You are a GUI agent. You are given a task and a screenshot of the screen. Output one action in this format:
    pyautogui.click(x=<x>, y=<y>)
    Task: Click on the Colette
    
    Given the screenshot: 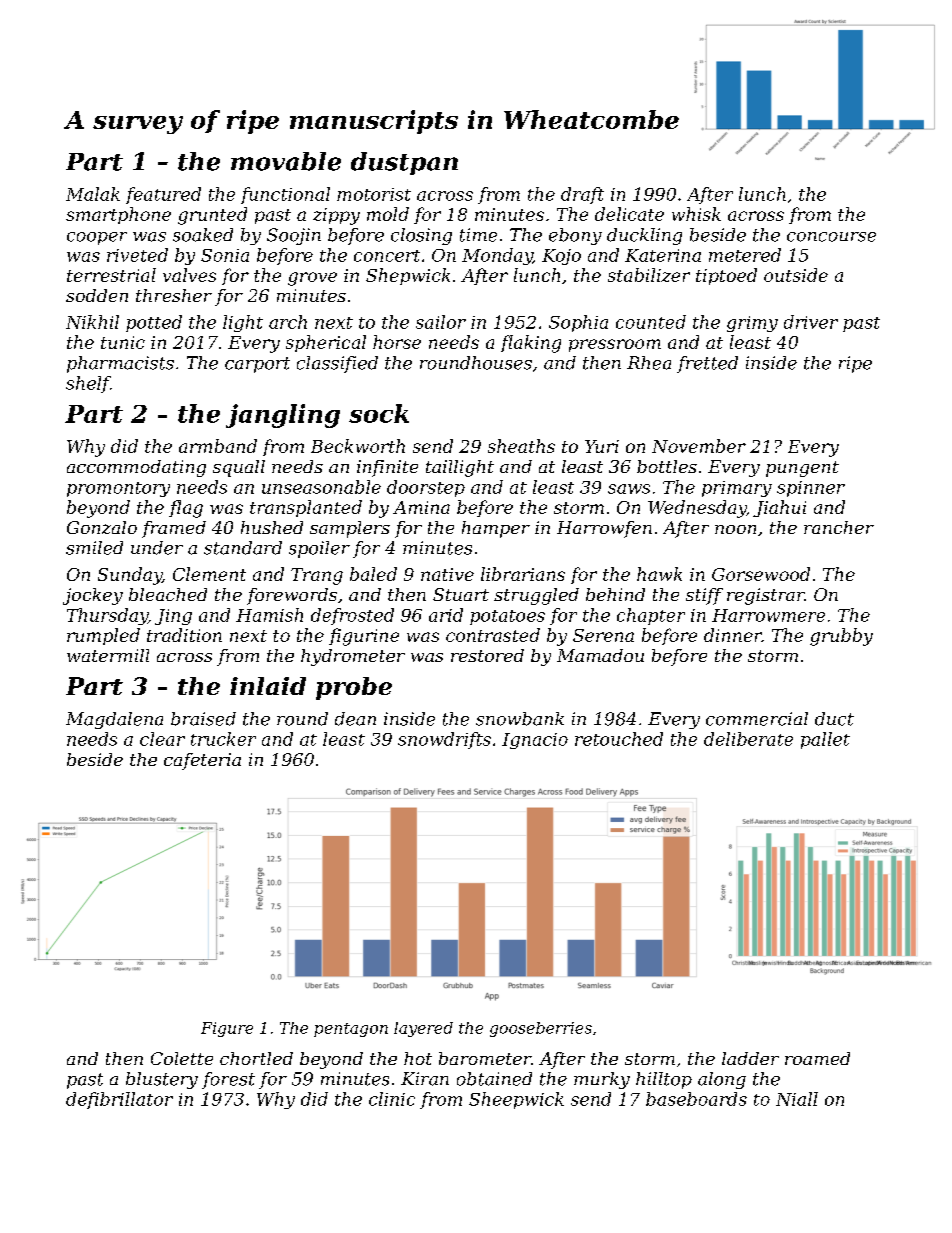 What is the action you would take?
    pyautogui.click(x=182, y=1058)
